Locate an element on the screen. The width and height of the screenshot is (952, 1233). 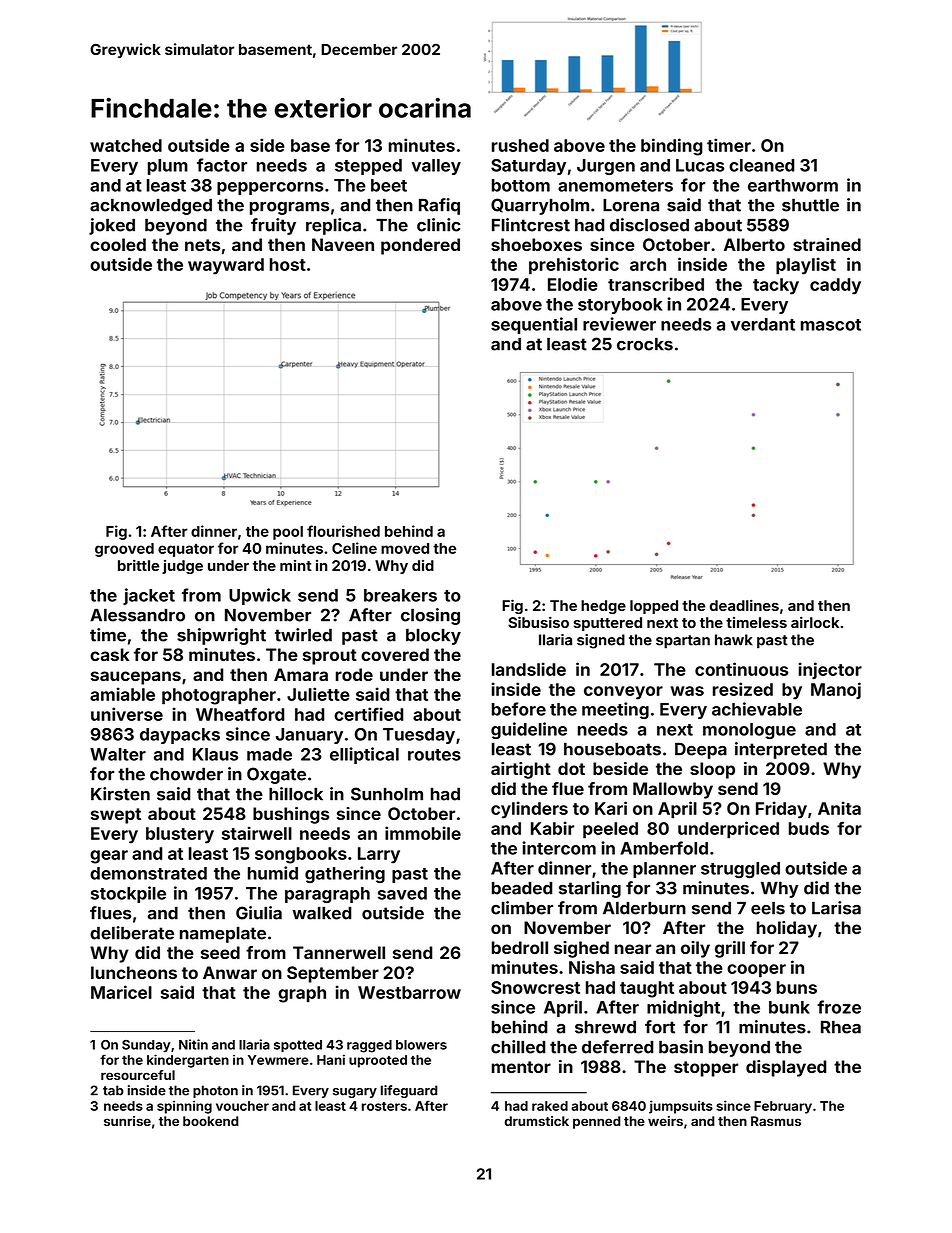
raked is located at coordinates (550, 1106).
